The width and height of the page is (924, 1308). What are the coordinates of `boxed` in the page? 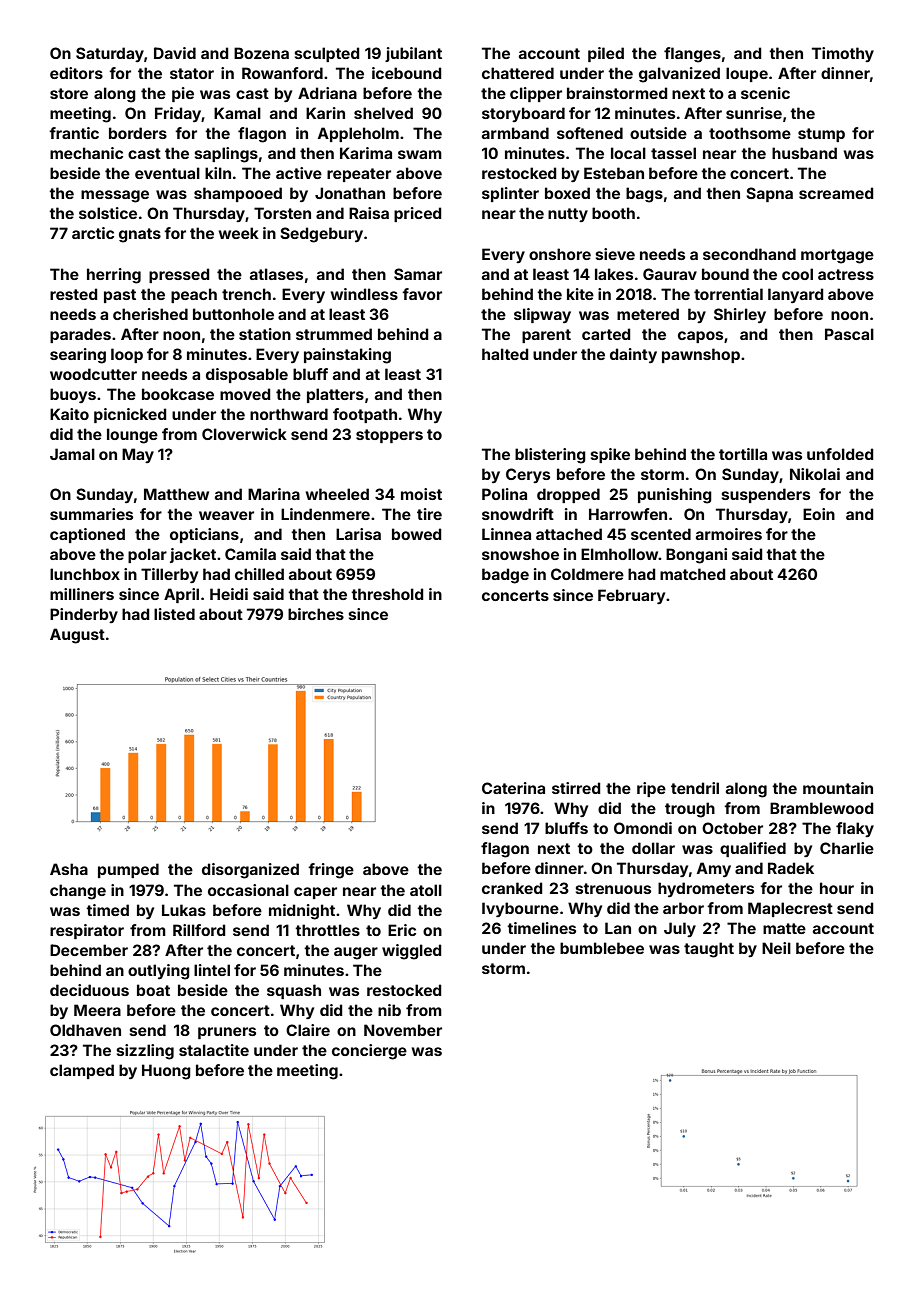 It's located at (567, 193).
